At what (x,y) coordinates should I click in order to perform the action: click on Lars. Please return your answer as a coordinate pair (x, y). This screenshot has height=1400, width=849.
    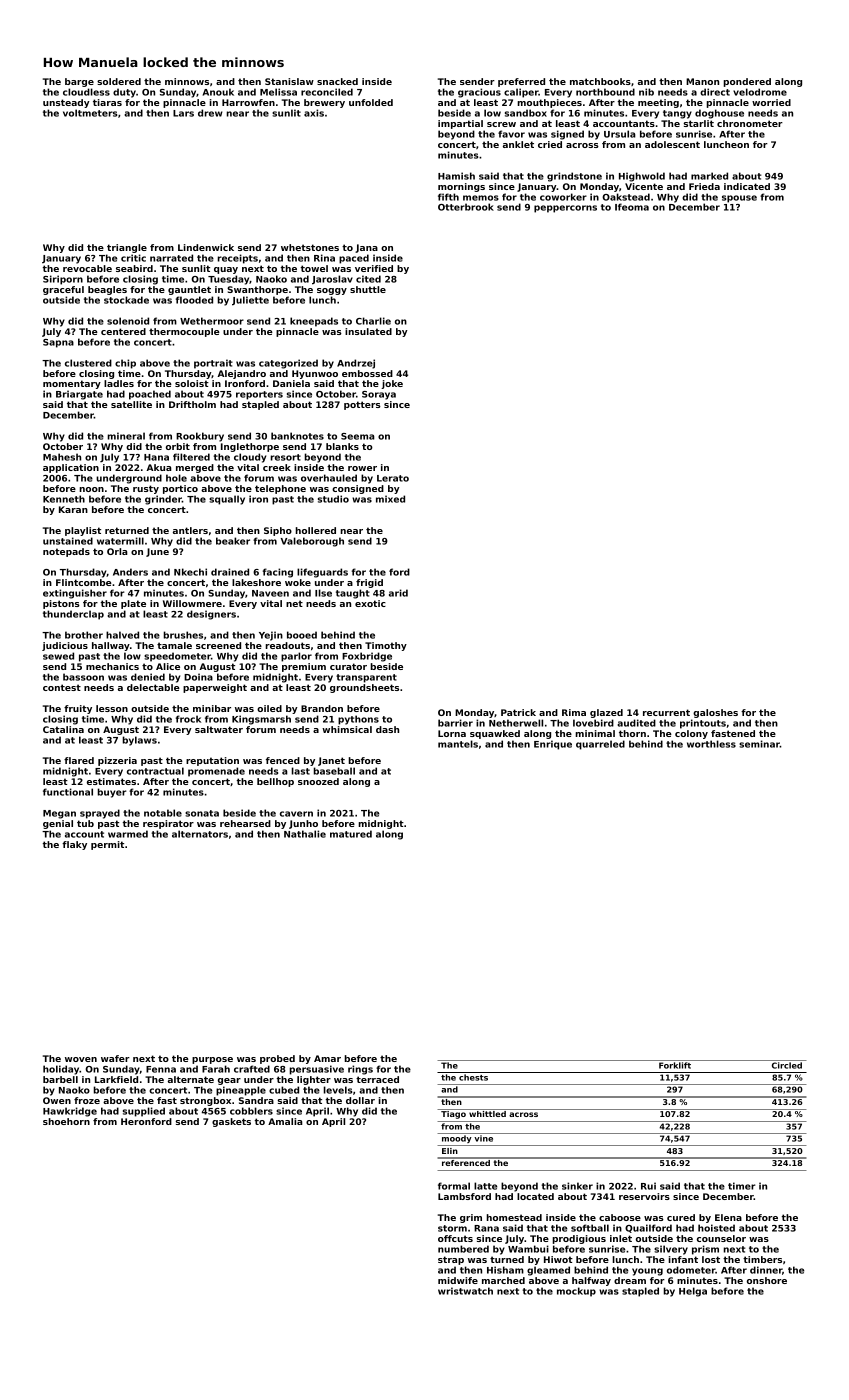
    Looking at the image, I should click on (183, 113).
